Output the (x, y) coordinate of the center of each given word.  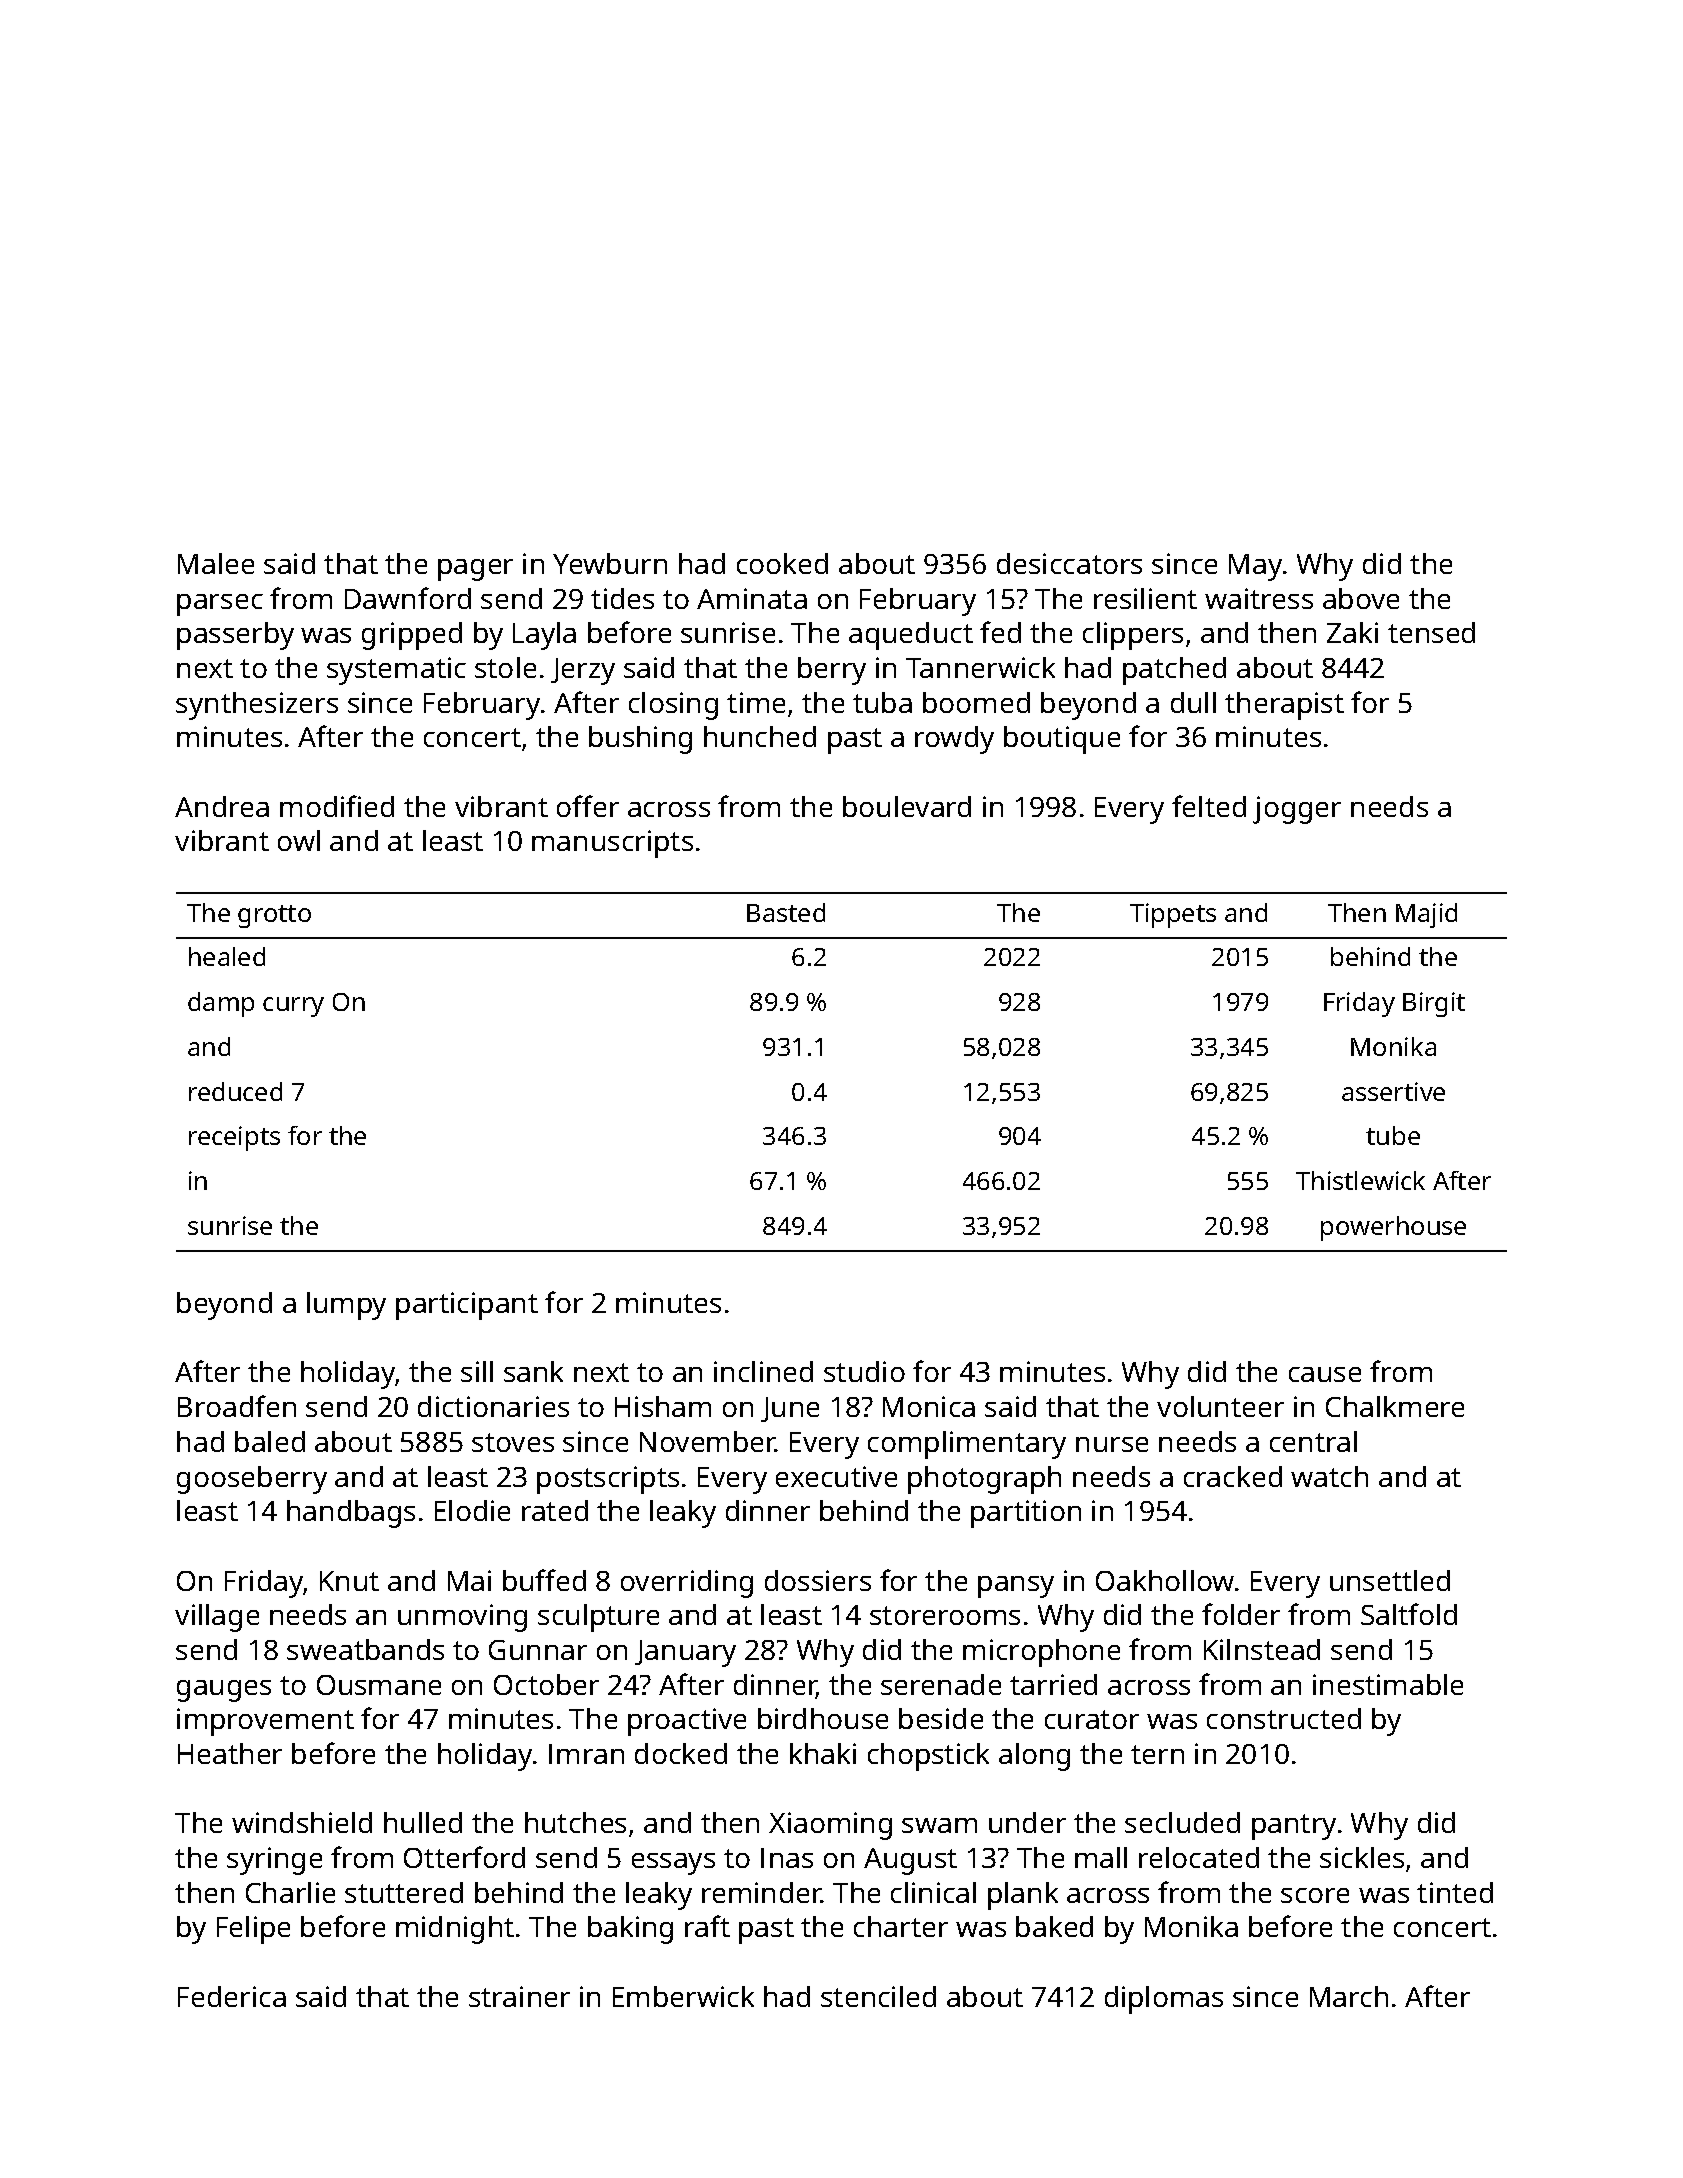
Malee (216, 563)
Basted (786, 912)
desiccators (1069, 563)
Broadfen (237, 1406)
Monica (929, 1406)
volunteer (1220, 1406)
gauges (224, 1691)
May (1255, 567)
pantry (1294, 1827)
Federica (232, 1996)
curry (293, 1007)
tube (1393, 1135)
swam (939, 1825)
